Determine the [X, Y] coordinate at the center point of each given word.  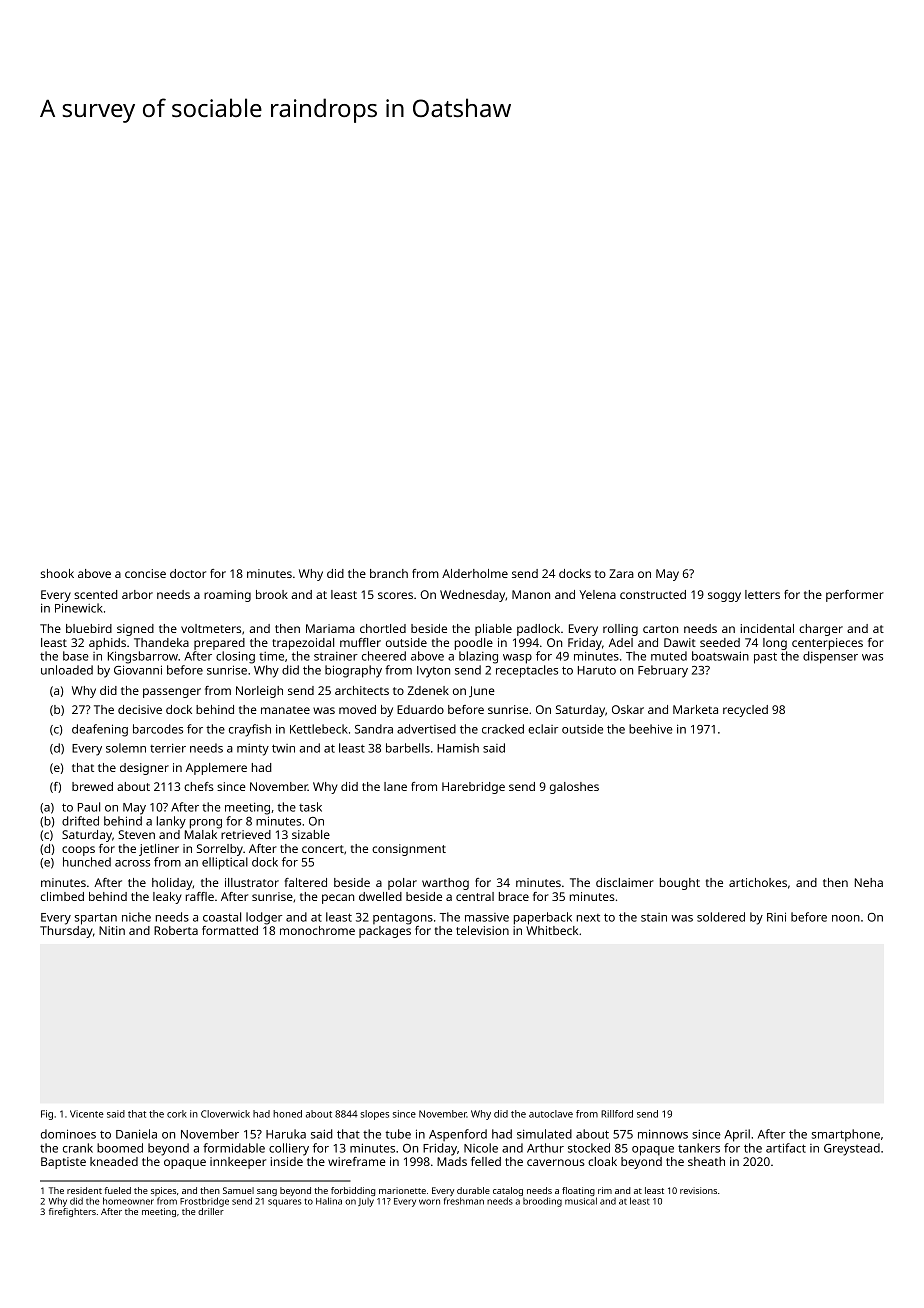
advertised [426, 729]
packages [385, 932]
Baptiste [63, 1163]
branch [389, 573]
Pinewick [79, 608]
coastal [222, 917]
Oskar [628, 709]
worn [429, 1202]
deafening [100, 730]
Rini [776, 917]
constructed [653, 594]
